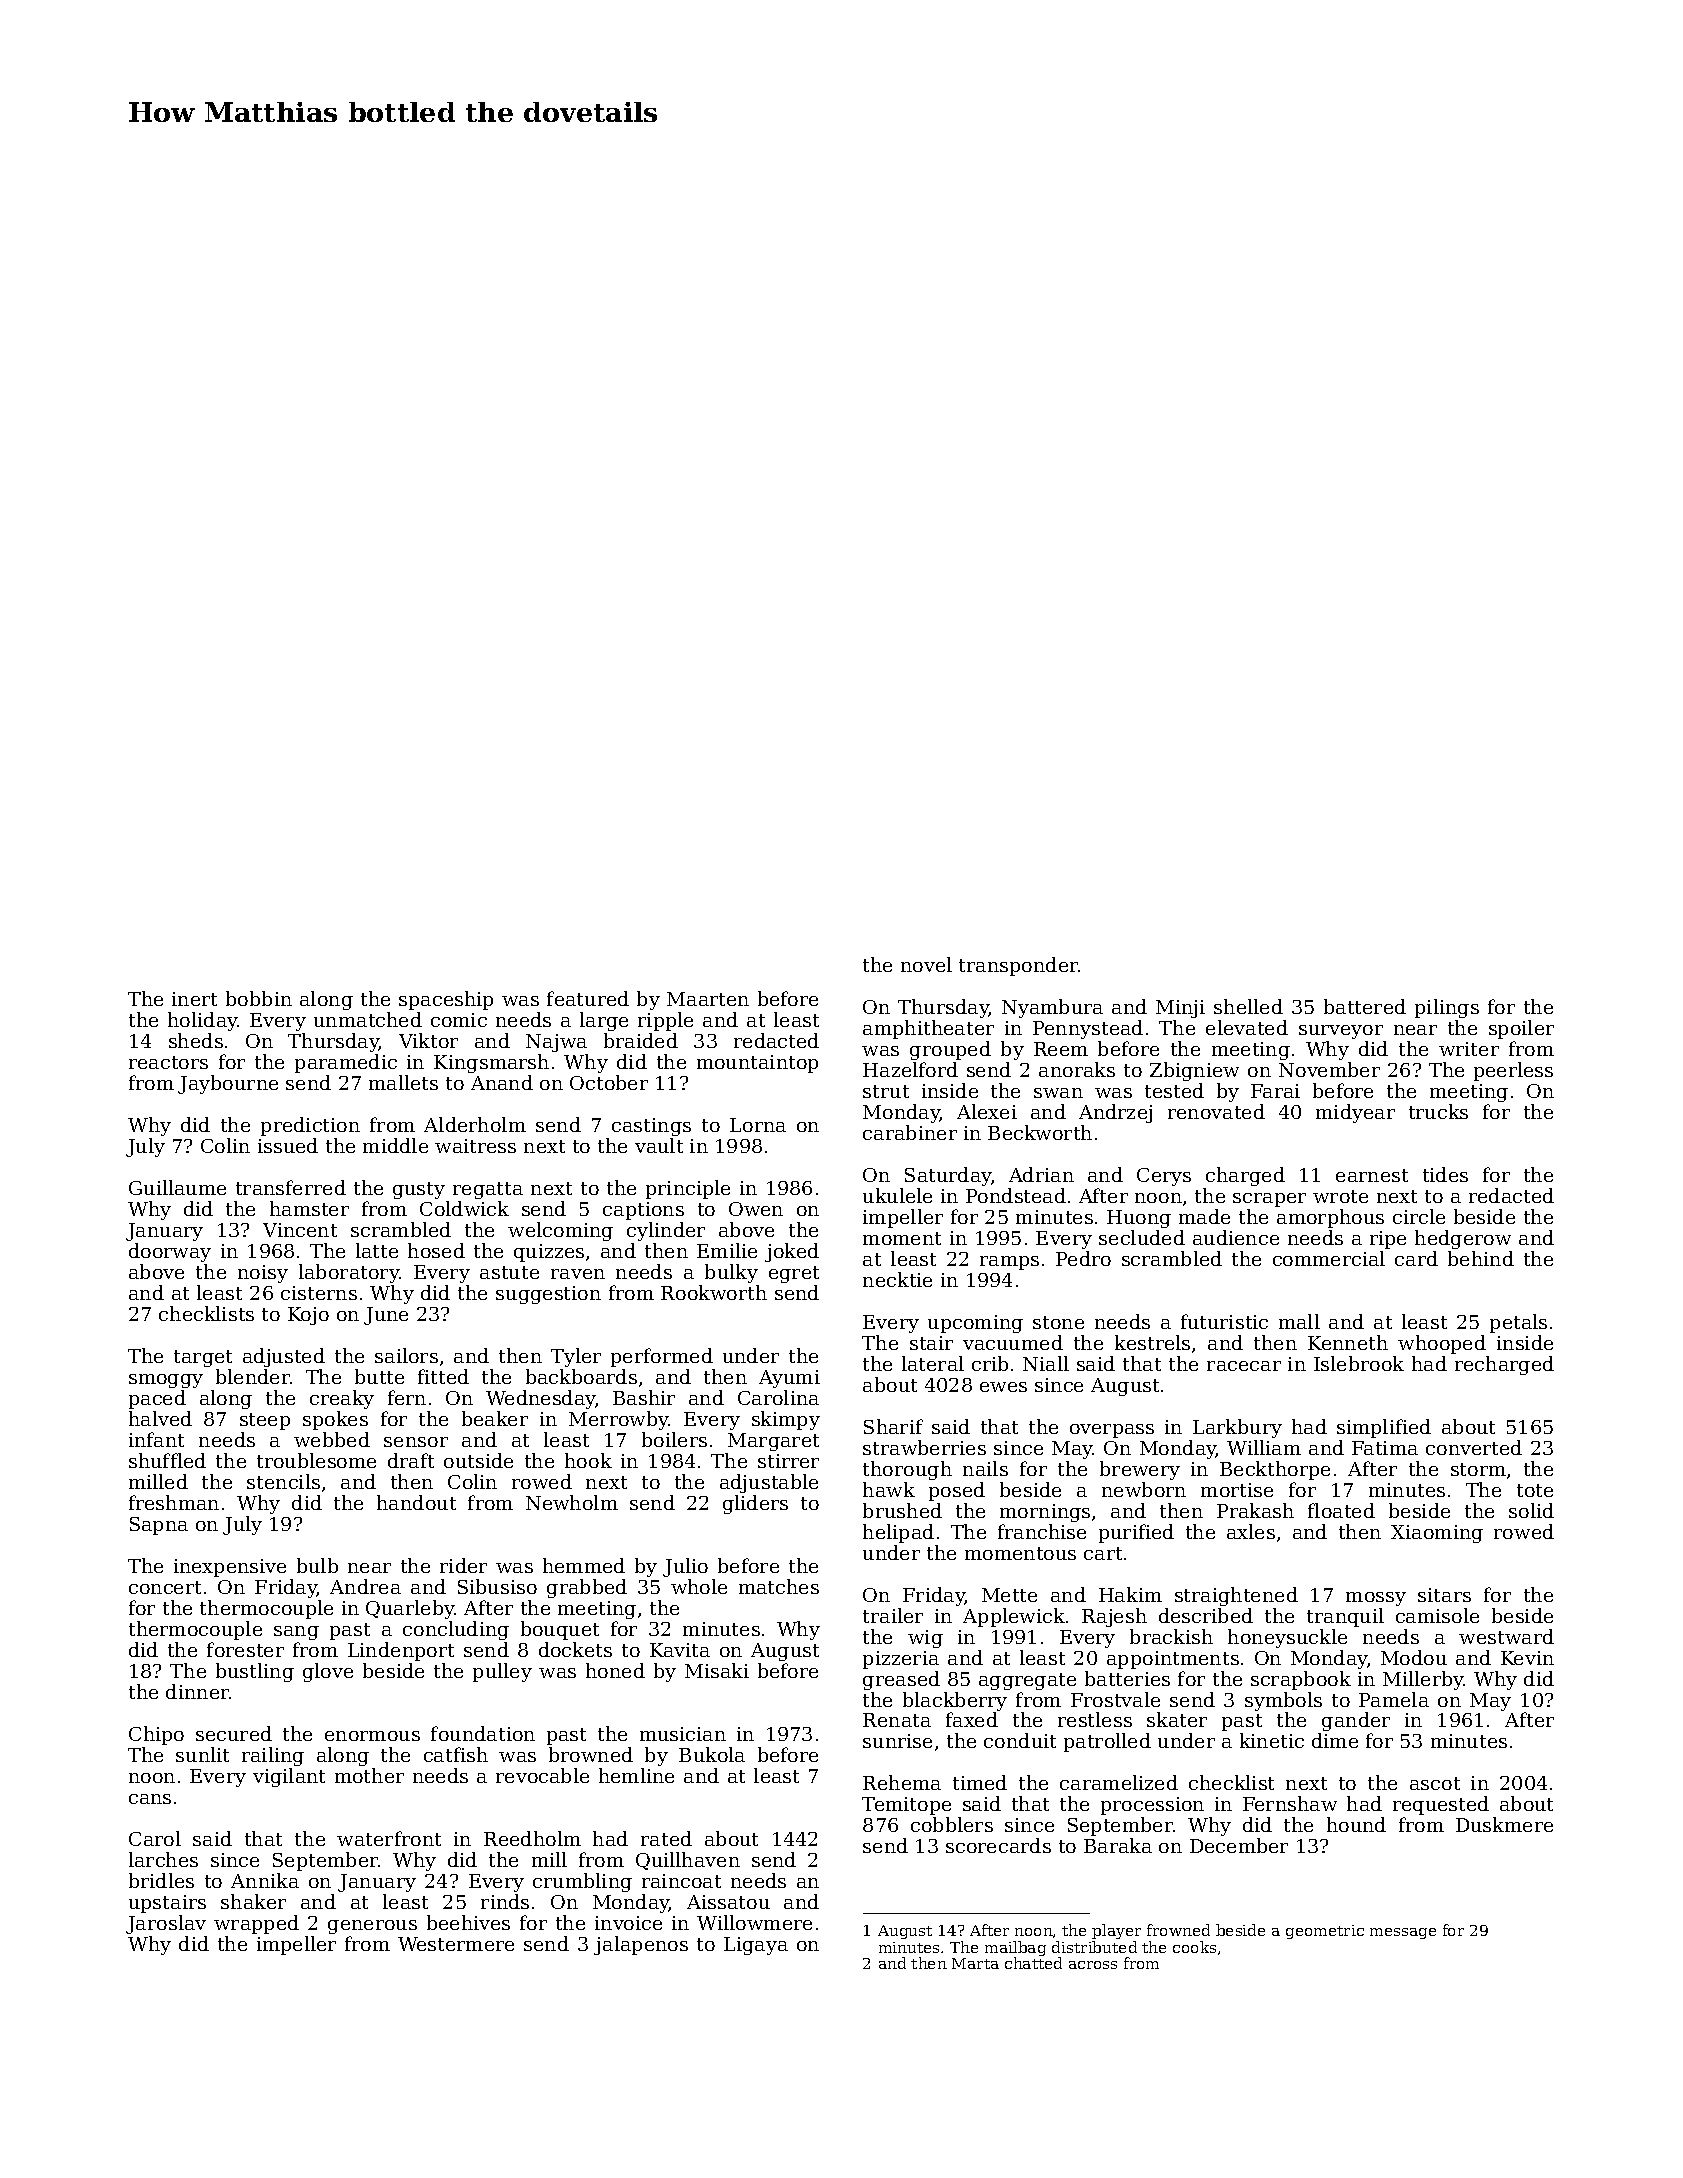 The width and height of the image is (1683, 2178). What do you see at coordinates (1447, 1008) in the image?
I see `pilings` at bounding box center [1447, 1008].
